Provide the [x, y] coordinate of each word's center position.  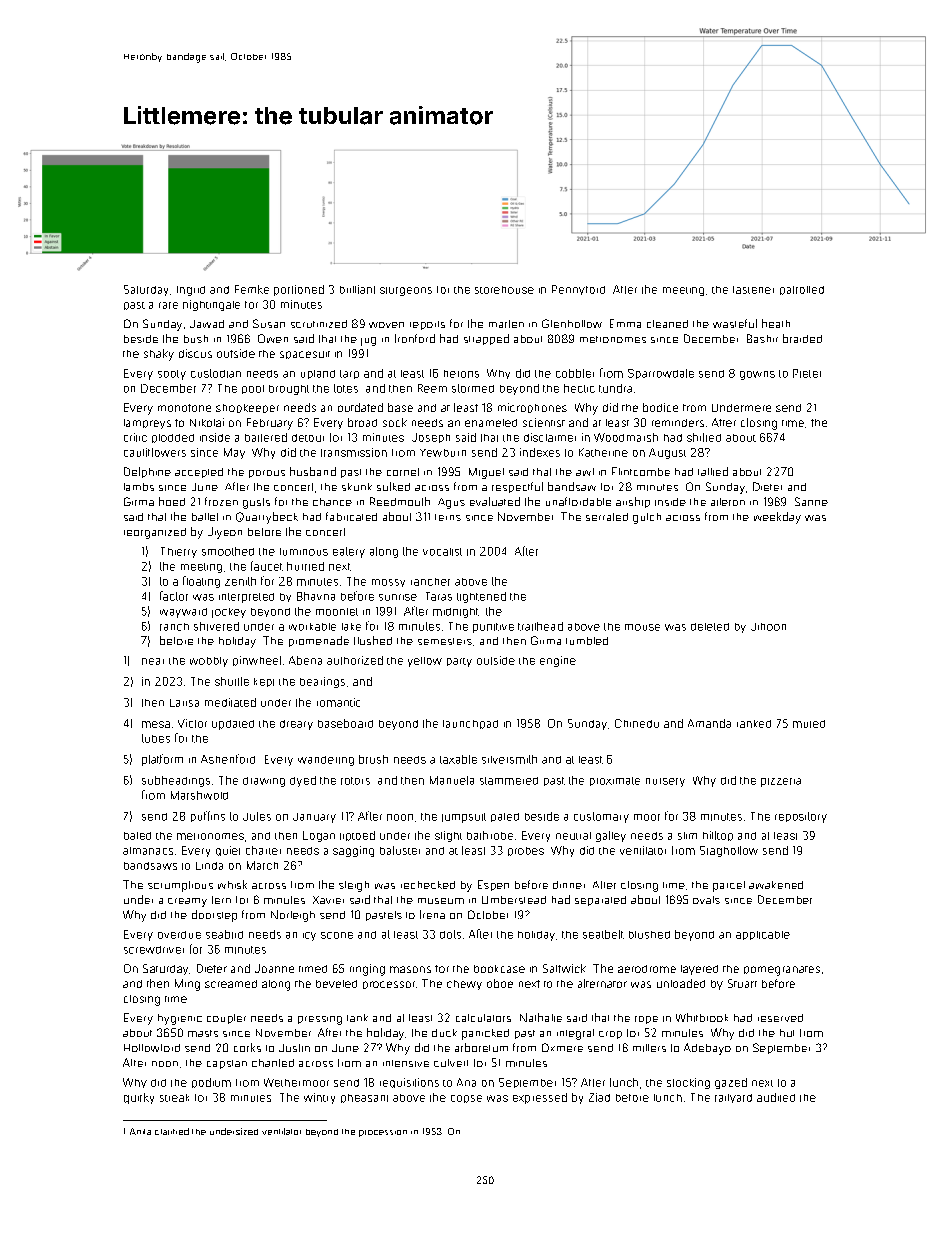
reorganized [155, 533]
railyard [733, 1098]
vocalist [442, 552]
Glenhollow [572, 323]
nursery [665, 782]
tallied [713, 471]
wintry [319, 1098]
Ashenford [228, 759]
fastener [753, 290]
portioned [299, 290]
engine [558, 661]
